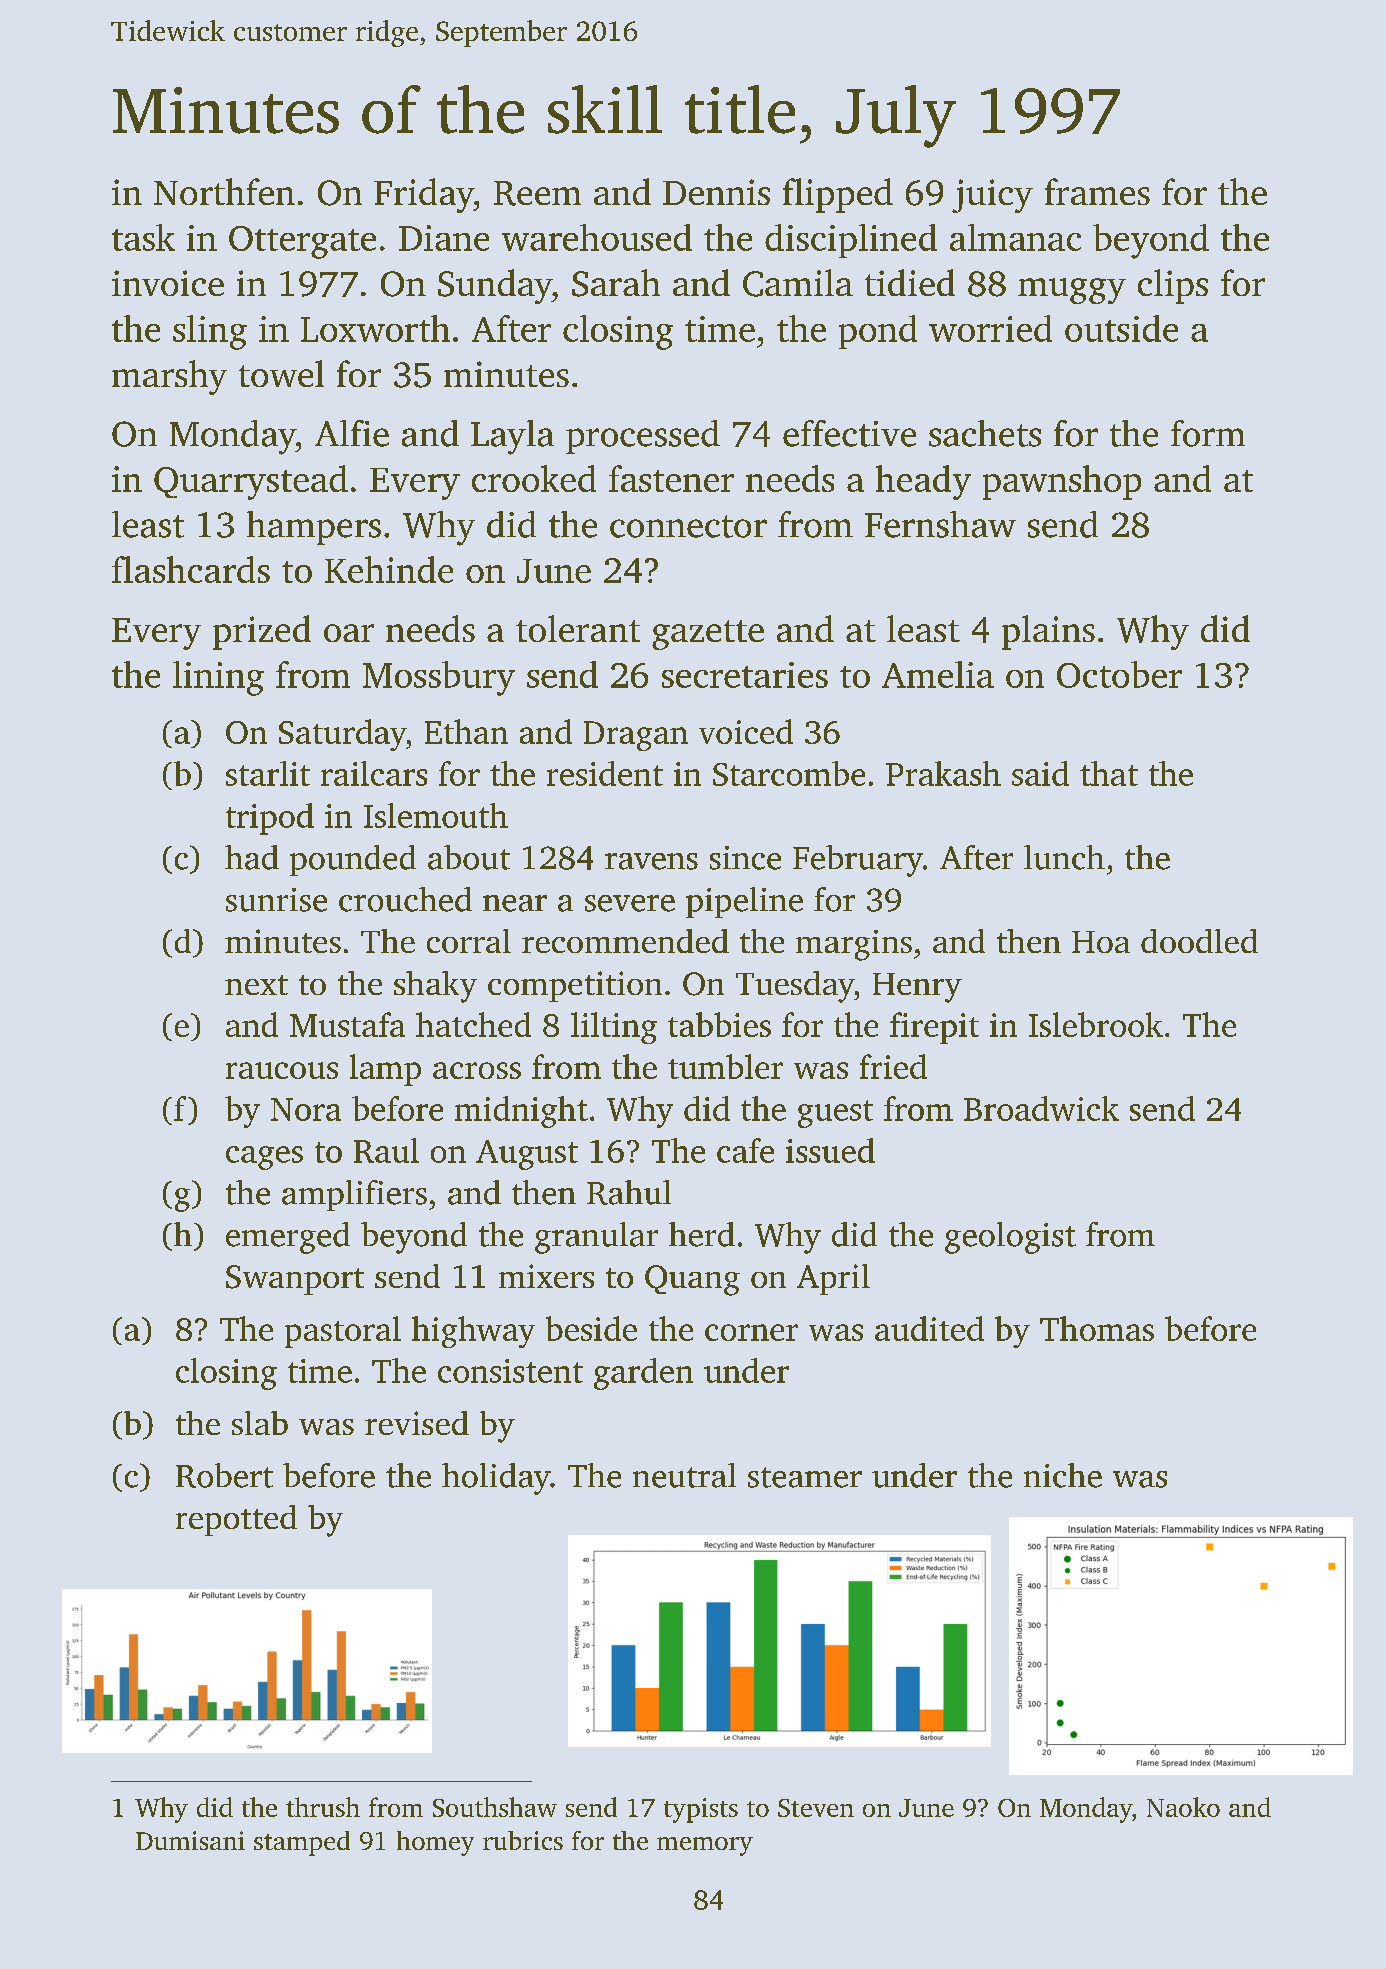 This screenshot has height=1969, width=1386. I want to click on Northfen, so click(224, 191).
